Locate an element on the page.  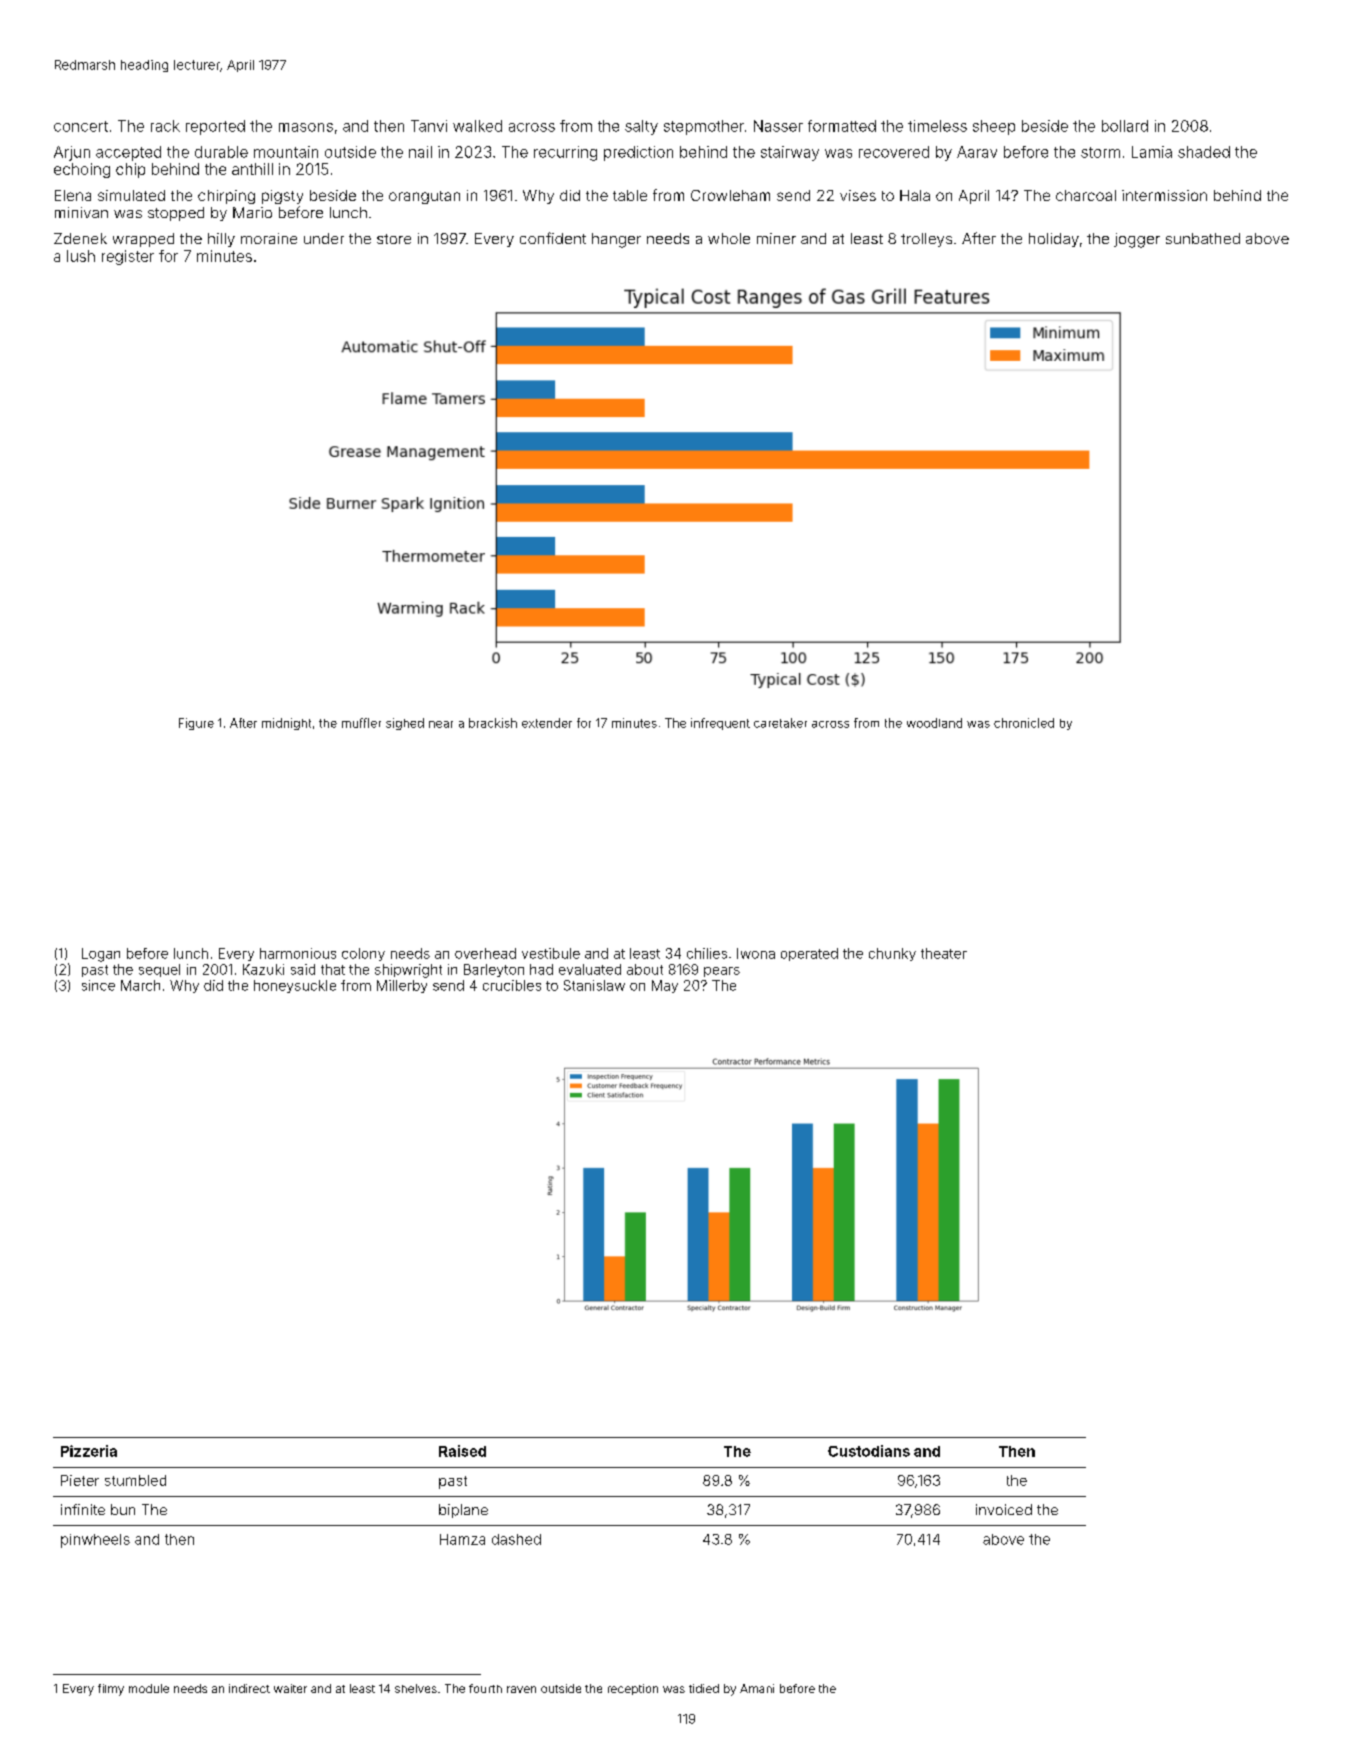
chronicled is located at coordinates (1024, 723).
